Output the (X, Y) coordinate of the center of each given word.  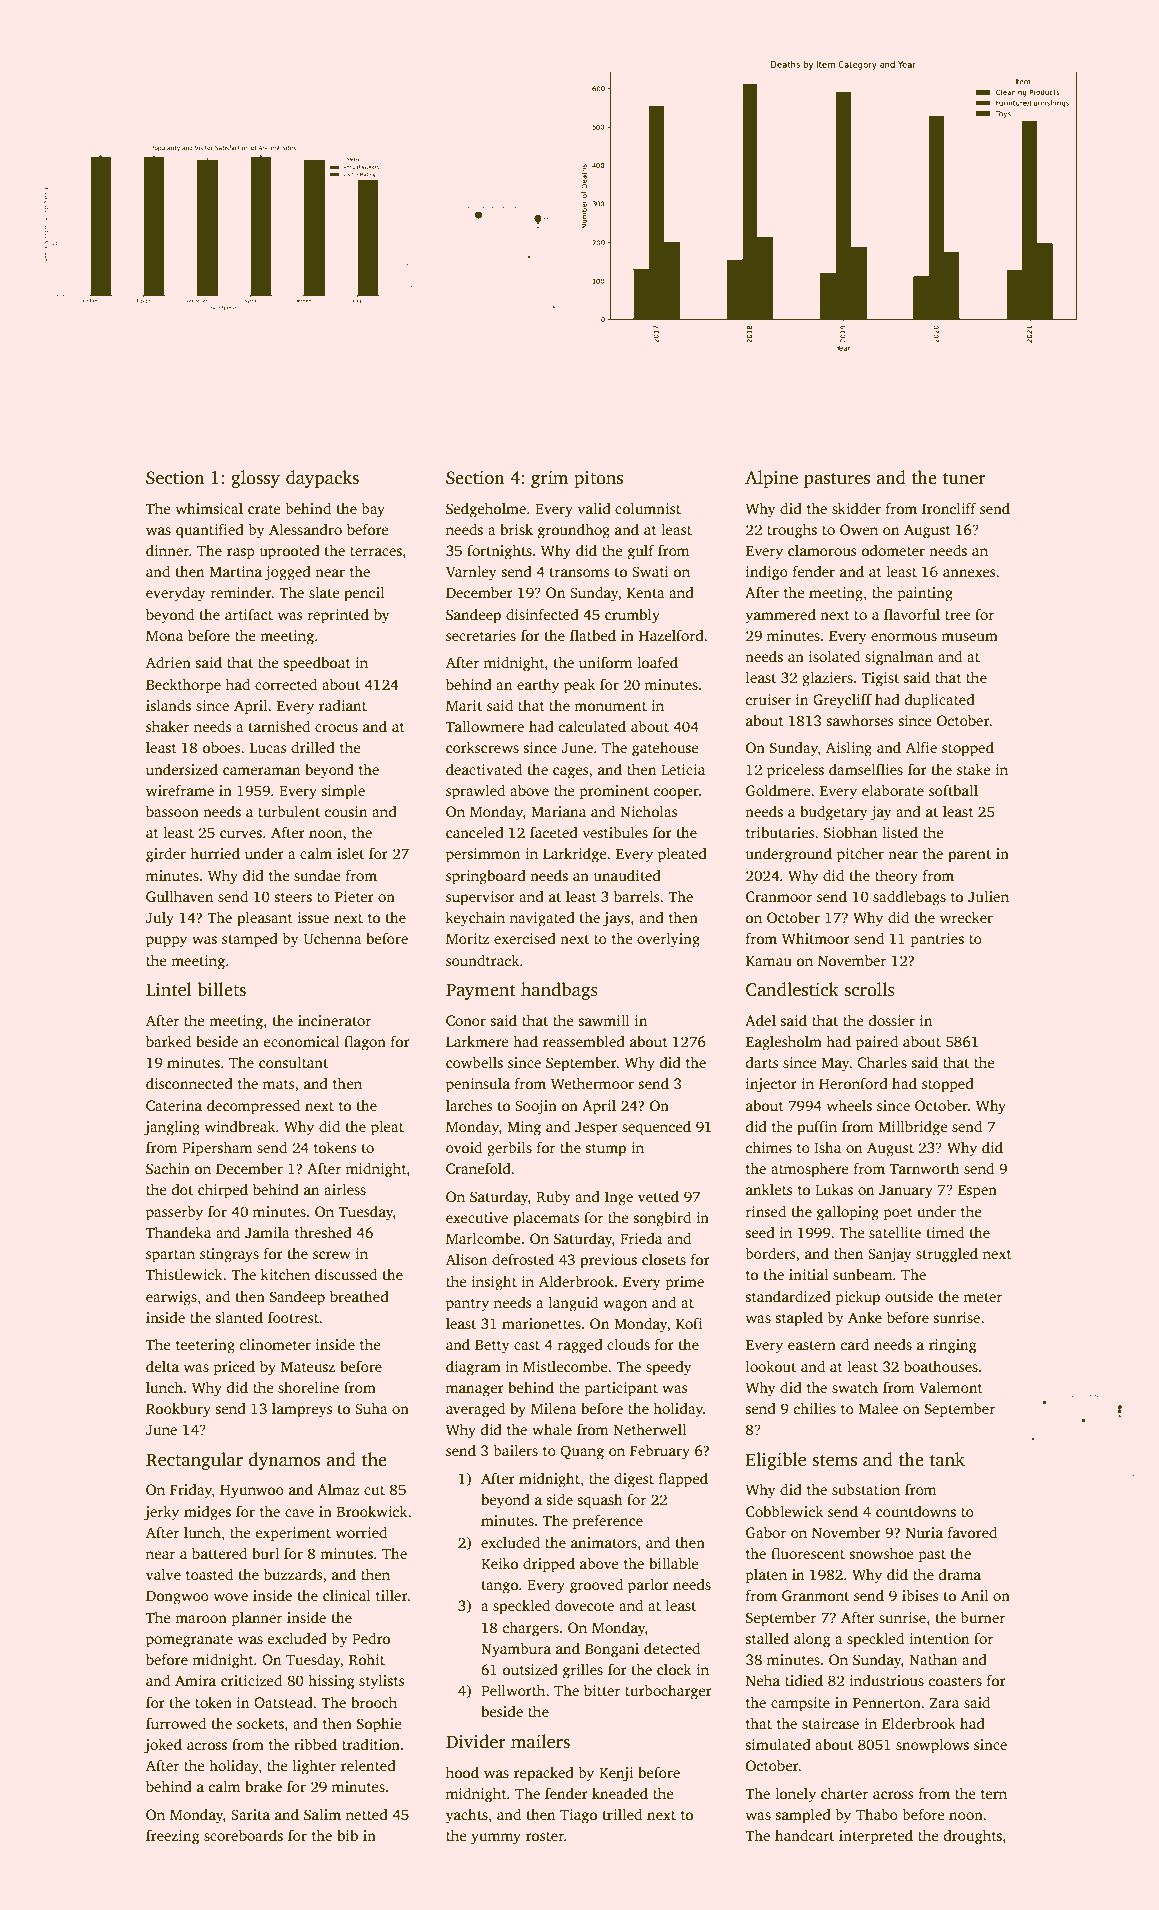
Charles (882, 1062)
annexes (969, 573)
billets (221, 989)
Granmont (815, 1595)
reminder (241, 592)
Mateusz (308, 1367)
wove (231, 1597)
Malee (878, 1408)
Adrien (168, 662)
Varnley (471, 573)
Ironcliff (949, 508)
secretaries (481, 635)
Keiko (499, 1563)
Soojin (536, 1107)
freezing (172, 1837)
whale (552, 1429)
